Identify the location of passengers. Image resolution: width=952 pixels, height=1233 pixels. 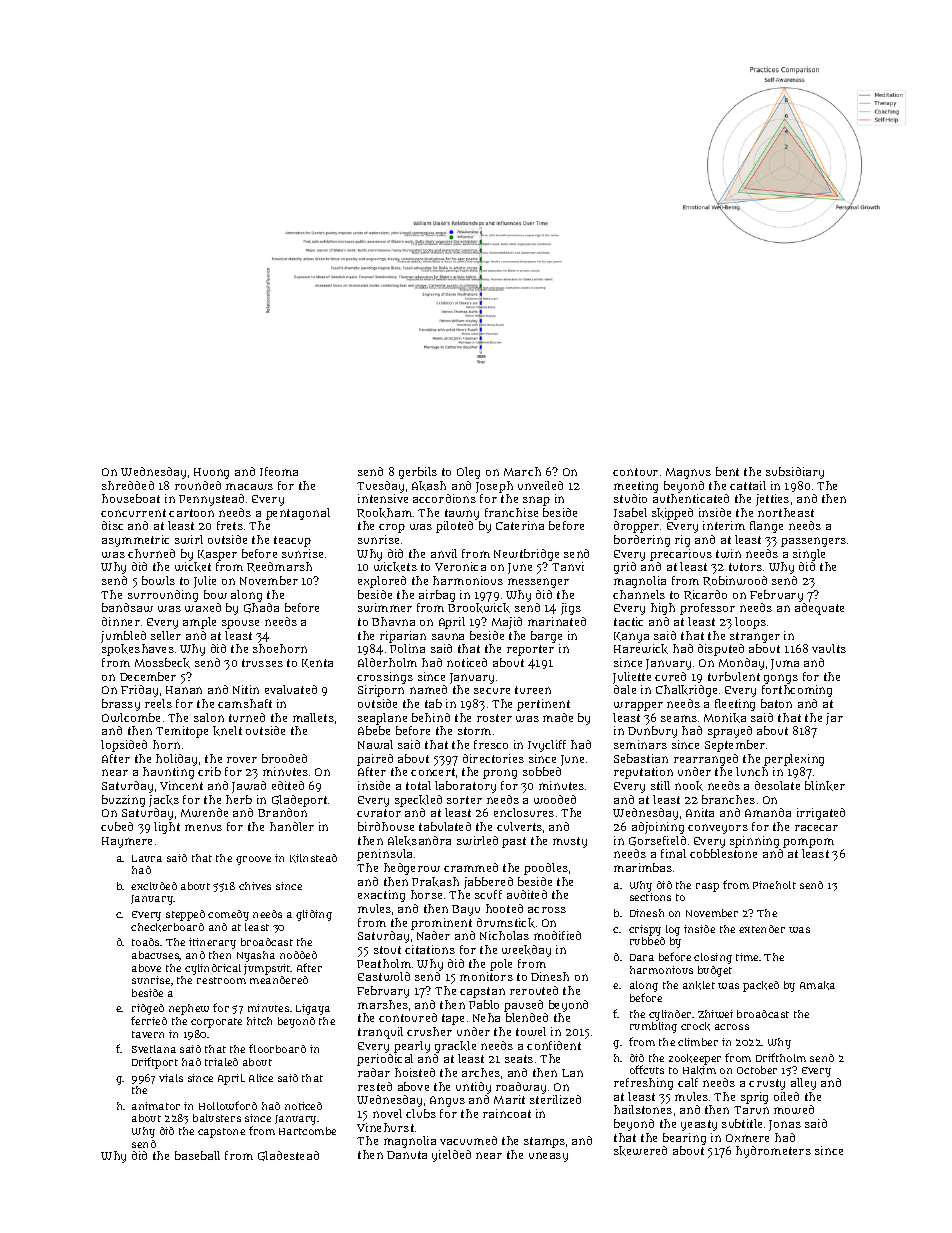
(813, 542).
